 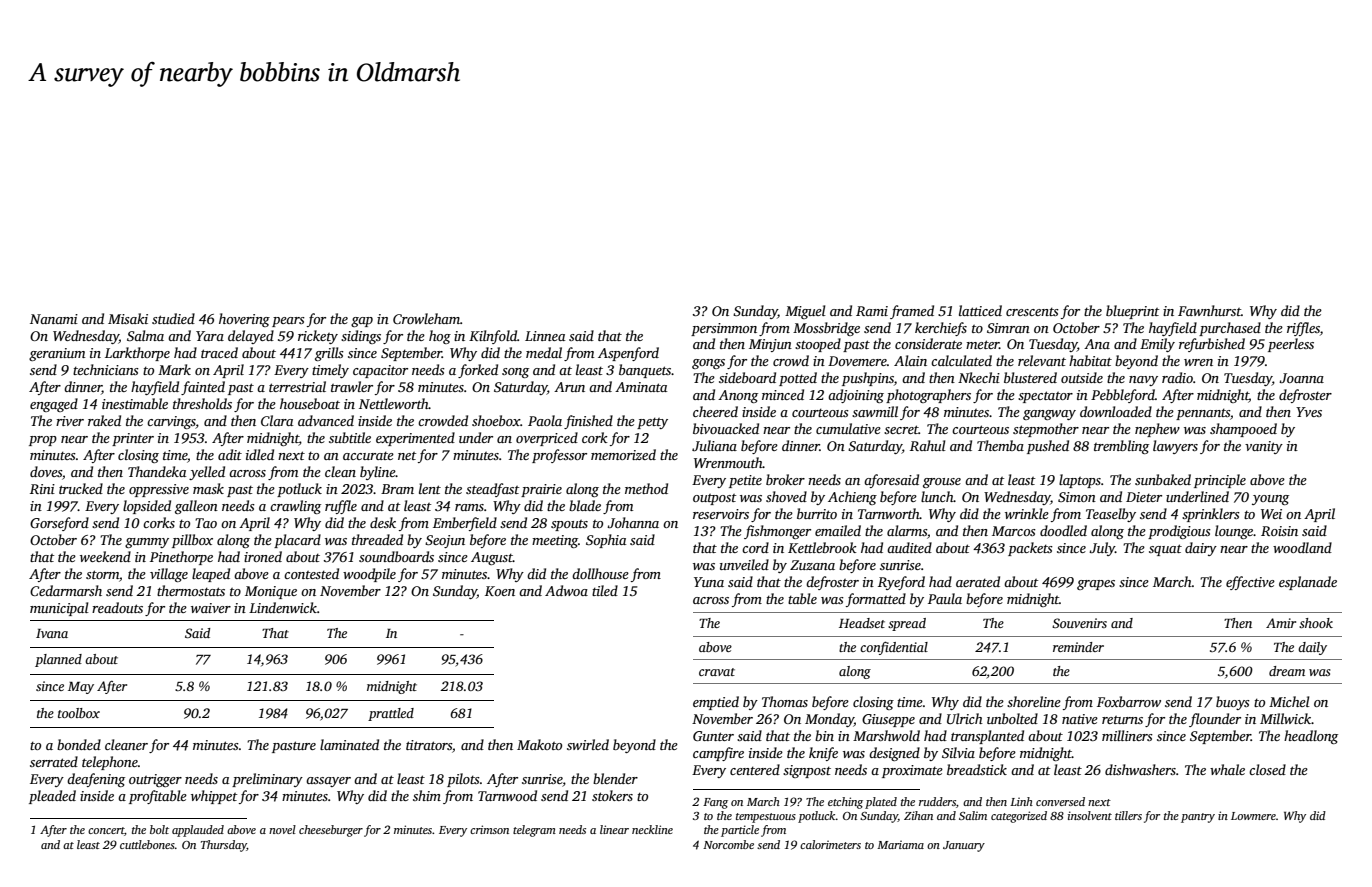 What do you see at coordinates (964, 846) in the document?
I see `January` at bounding box center [964, 846].
